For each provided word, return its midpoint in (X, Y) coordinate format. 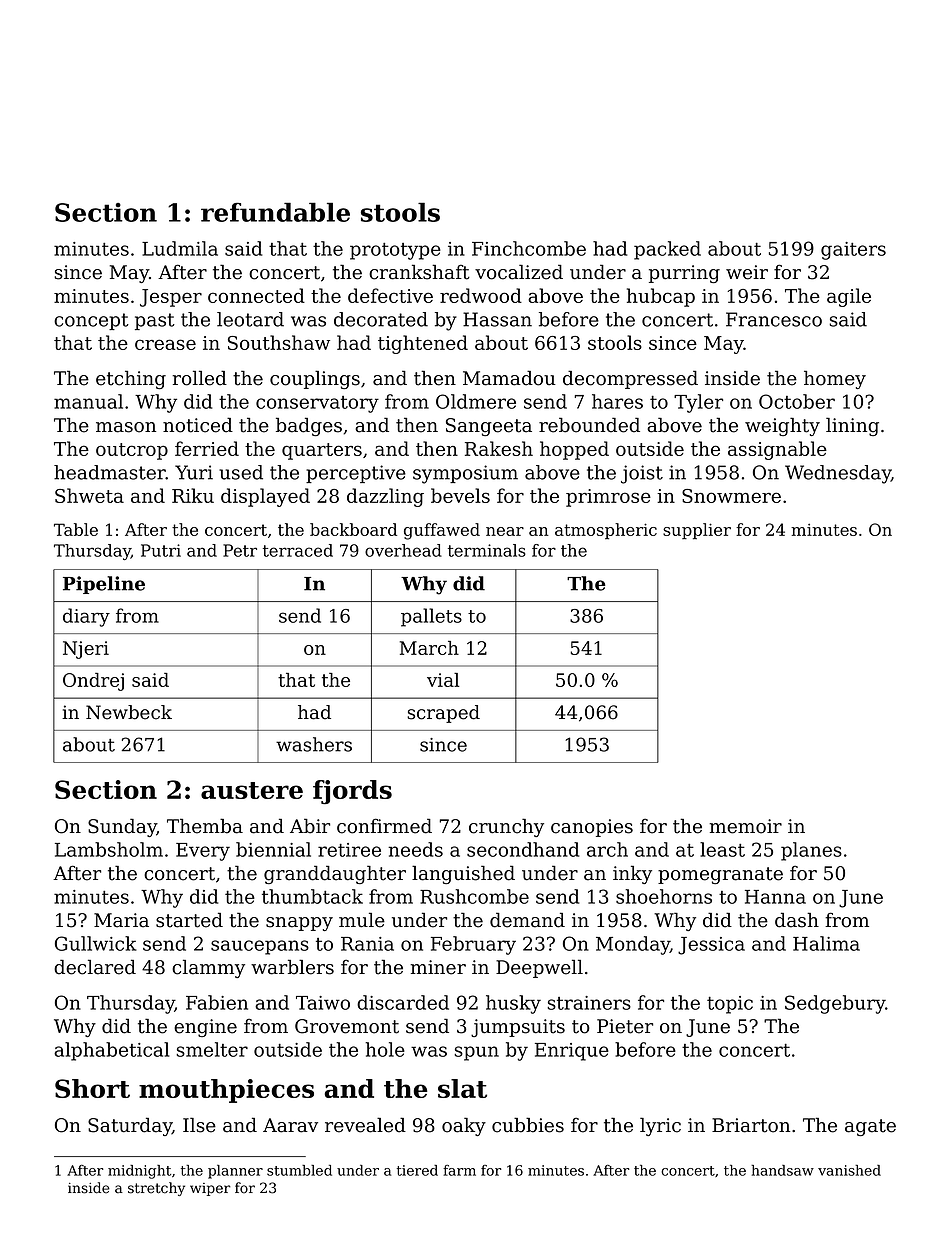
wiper (210, 1189)
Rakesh (499, 448)
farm (459, 1170)
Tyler (698, 403)
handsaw (782, 1170)
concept (91, 321)
